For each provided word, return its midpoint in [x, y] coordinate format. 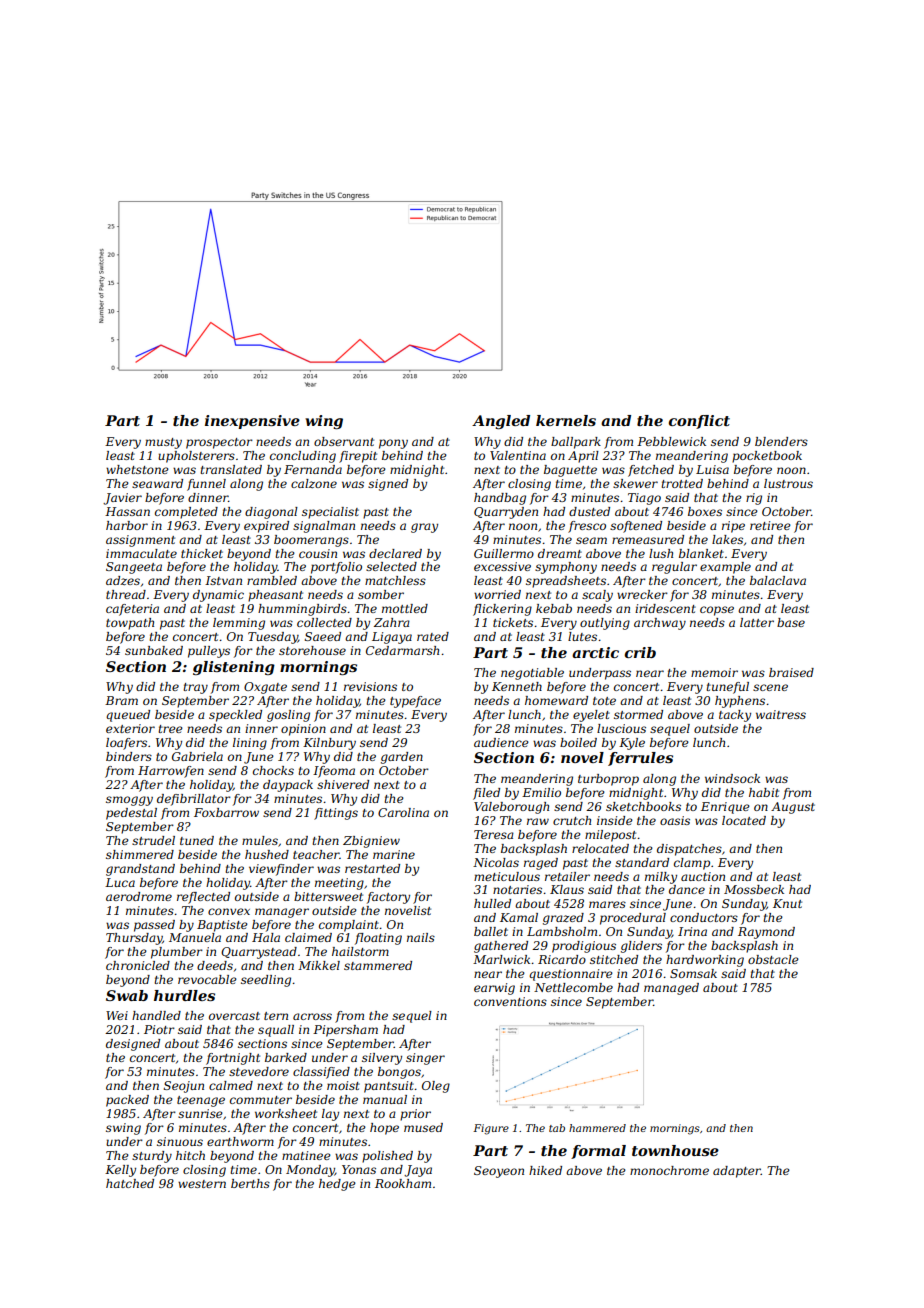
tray [195, 688]
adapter [737, 1172]
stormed [638, 714]
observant [344, 441]
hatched [130, 1183]
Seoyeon [499, 1172]
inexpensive [252, 422]
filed [486, 794]
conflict [699, 422]
